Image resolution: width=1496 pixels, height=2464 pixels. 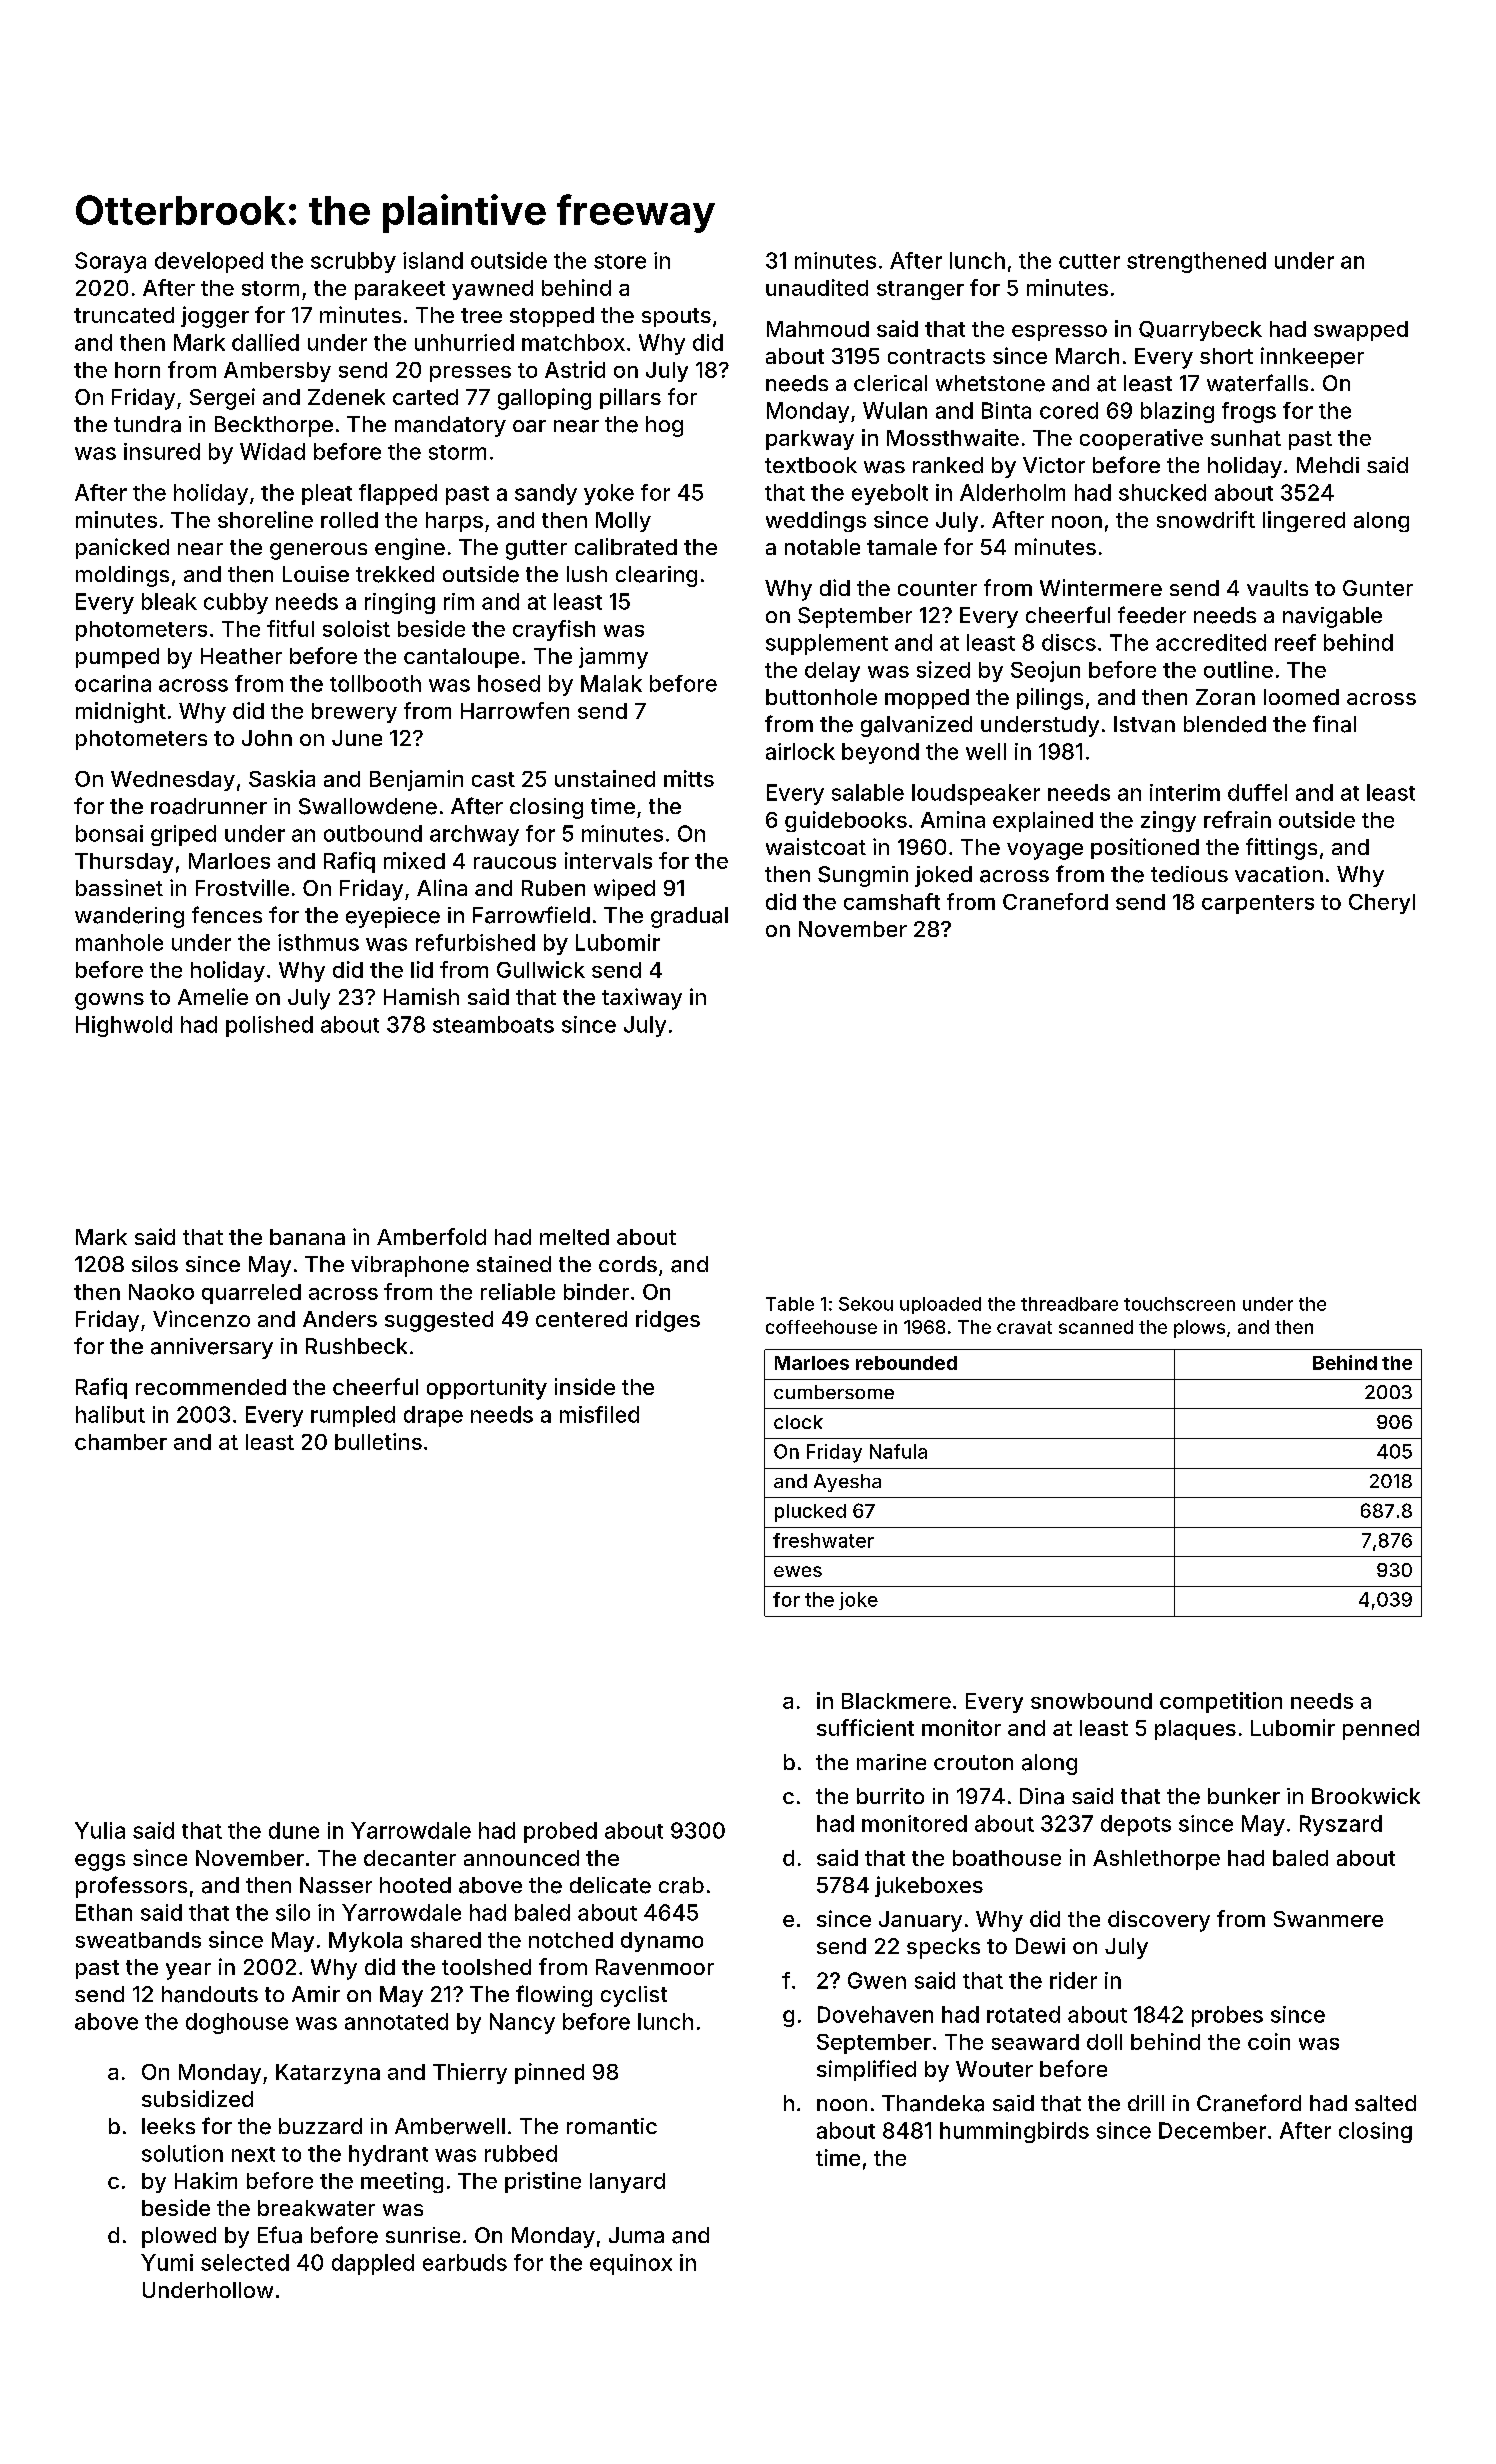 What do you see at coordinates (892, 901) in the screenshot?
I see `camshaft` at bounding box center [892, 901].
